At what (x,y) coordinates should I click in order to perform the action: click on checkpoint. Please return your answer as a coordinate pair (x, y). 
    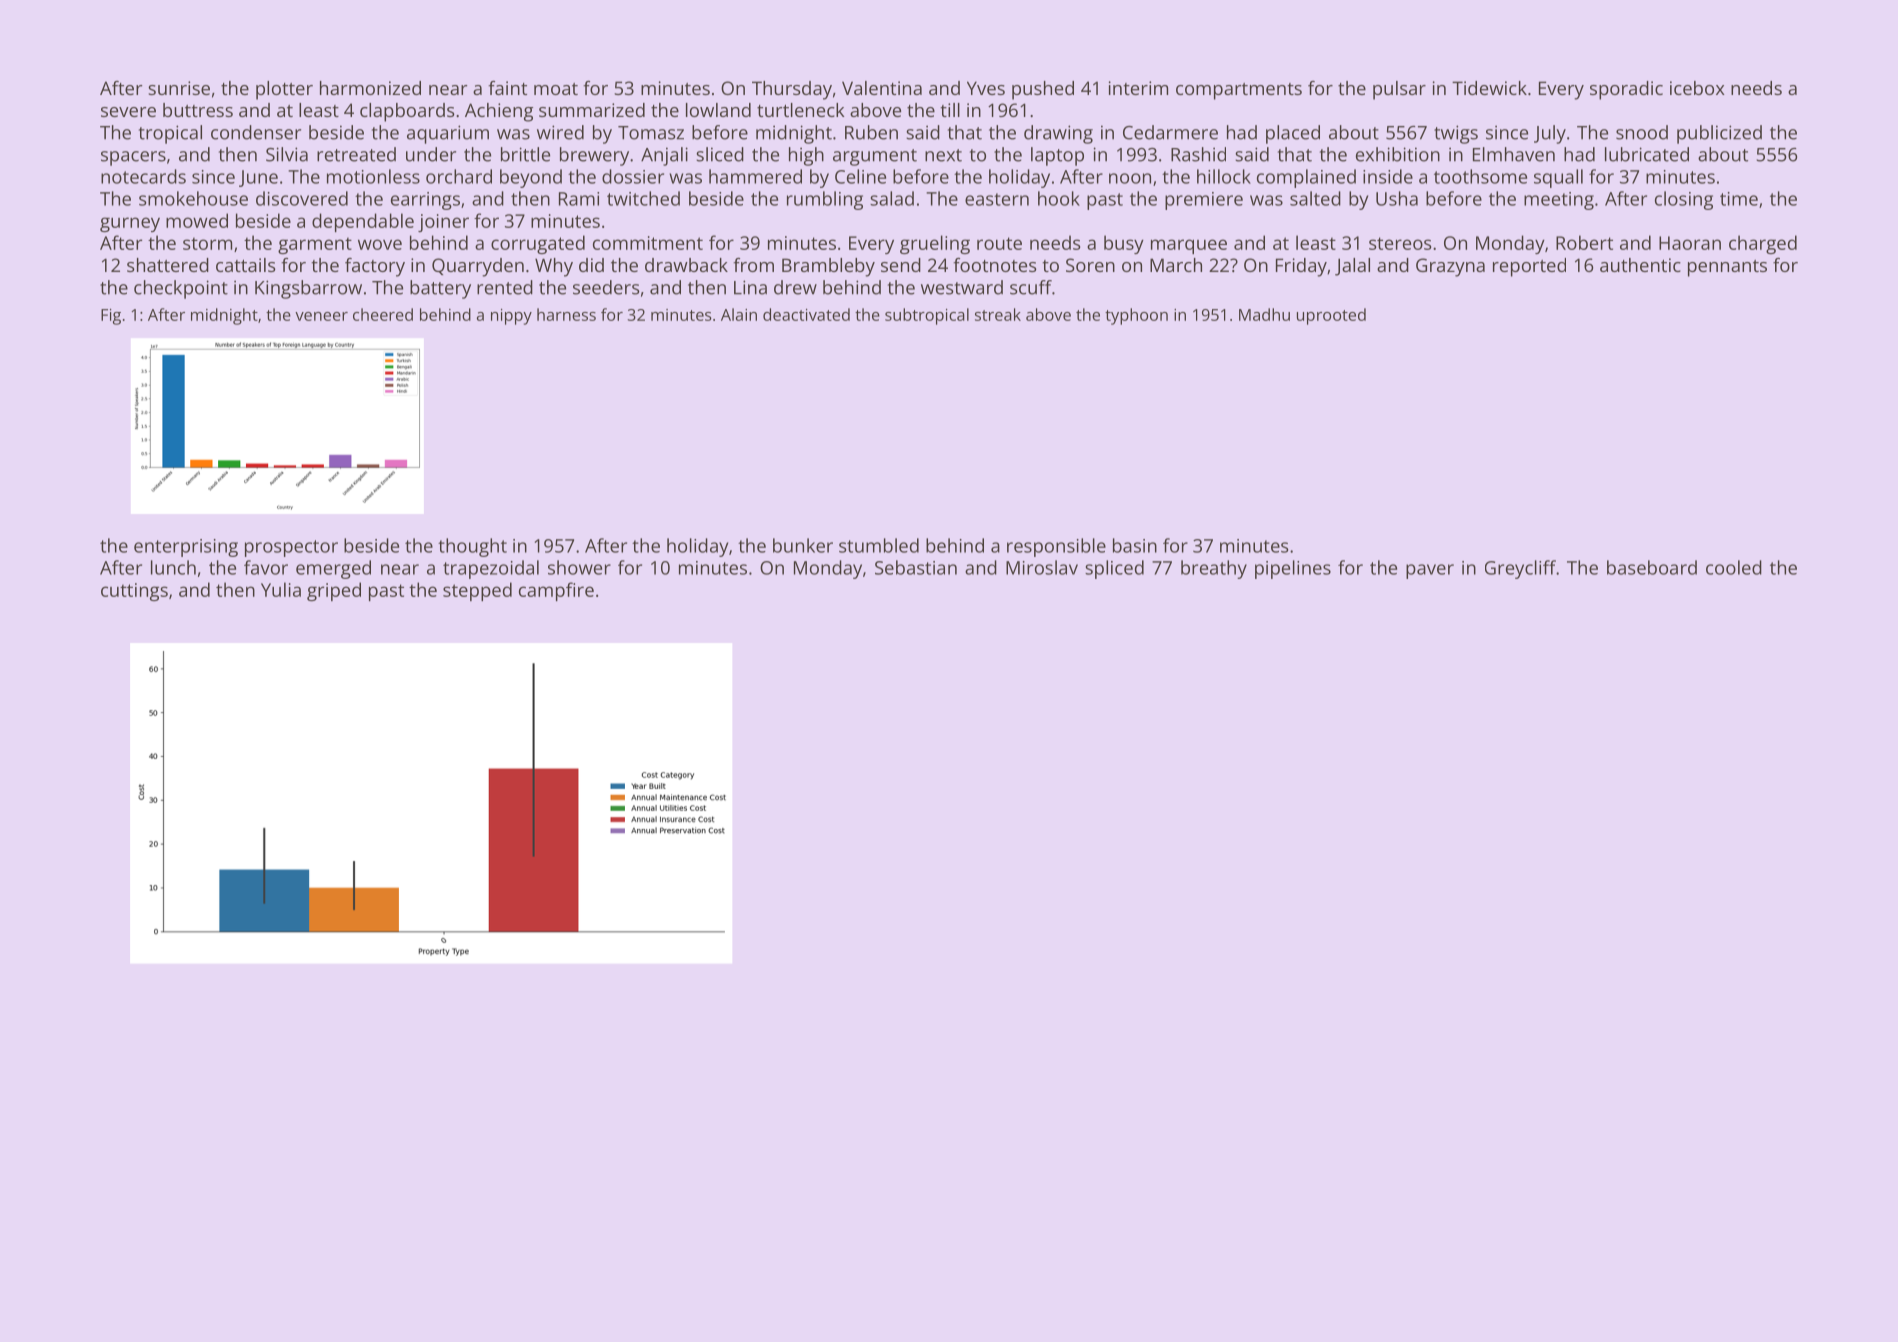
    Looking at the image, I should click on (181, 289).
